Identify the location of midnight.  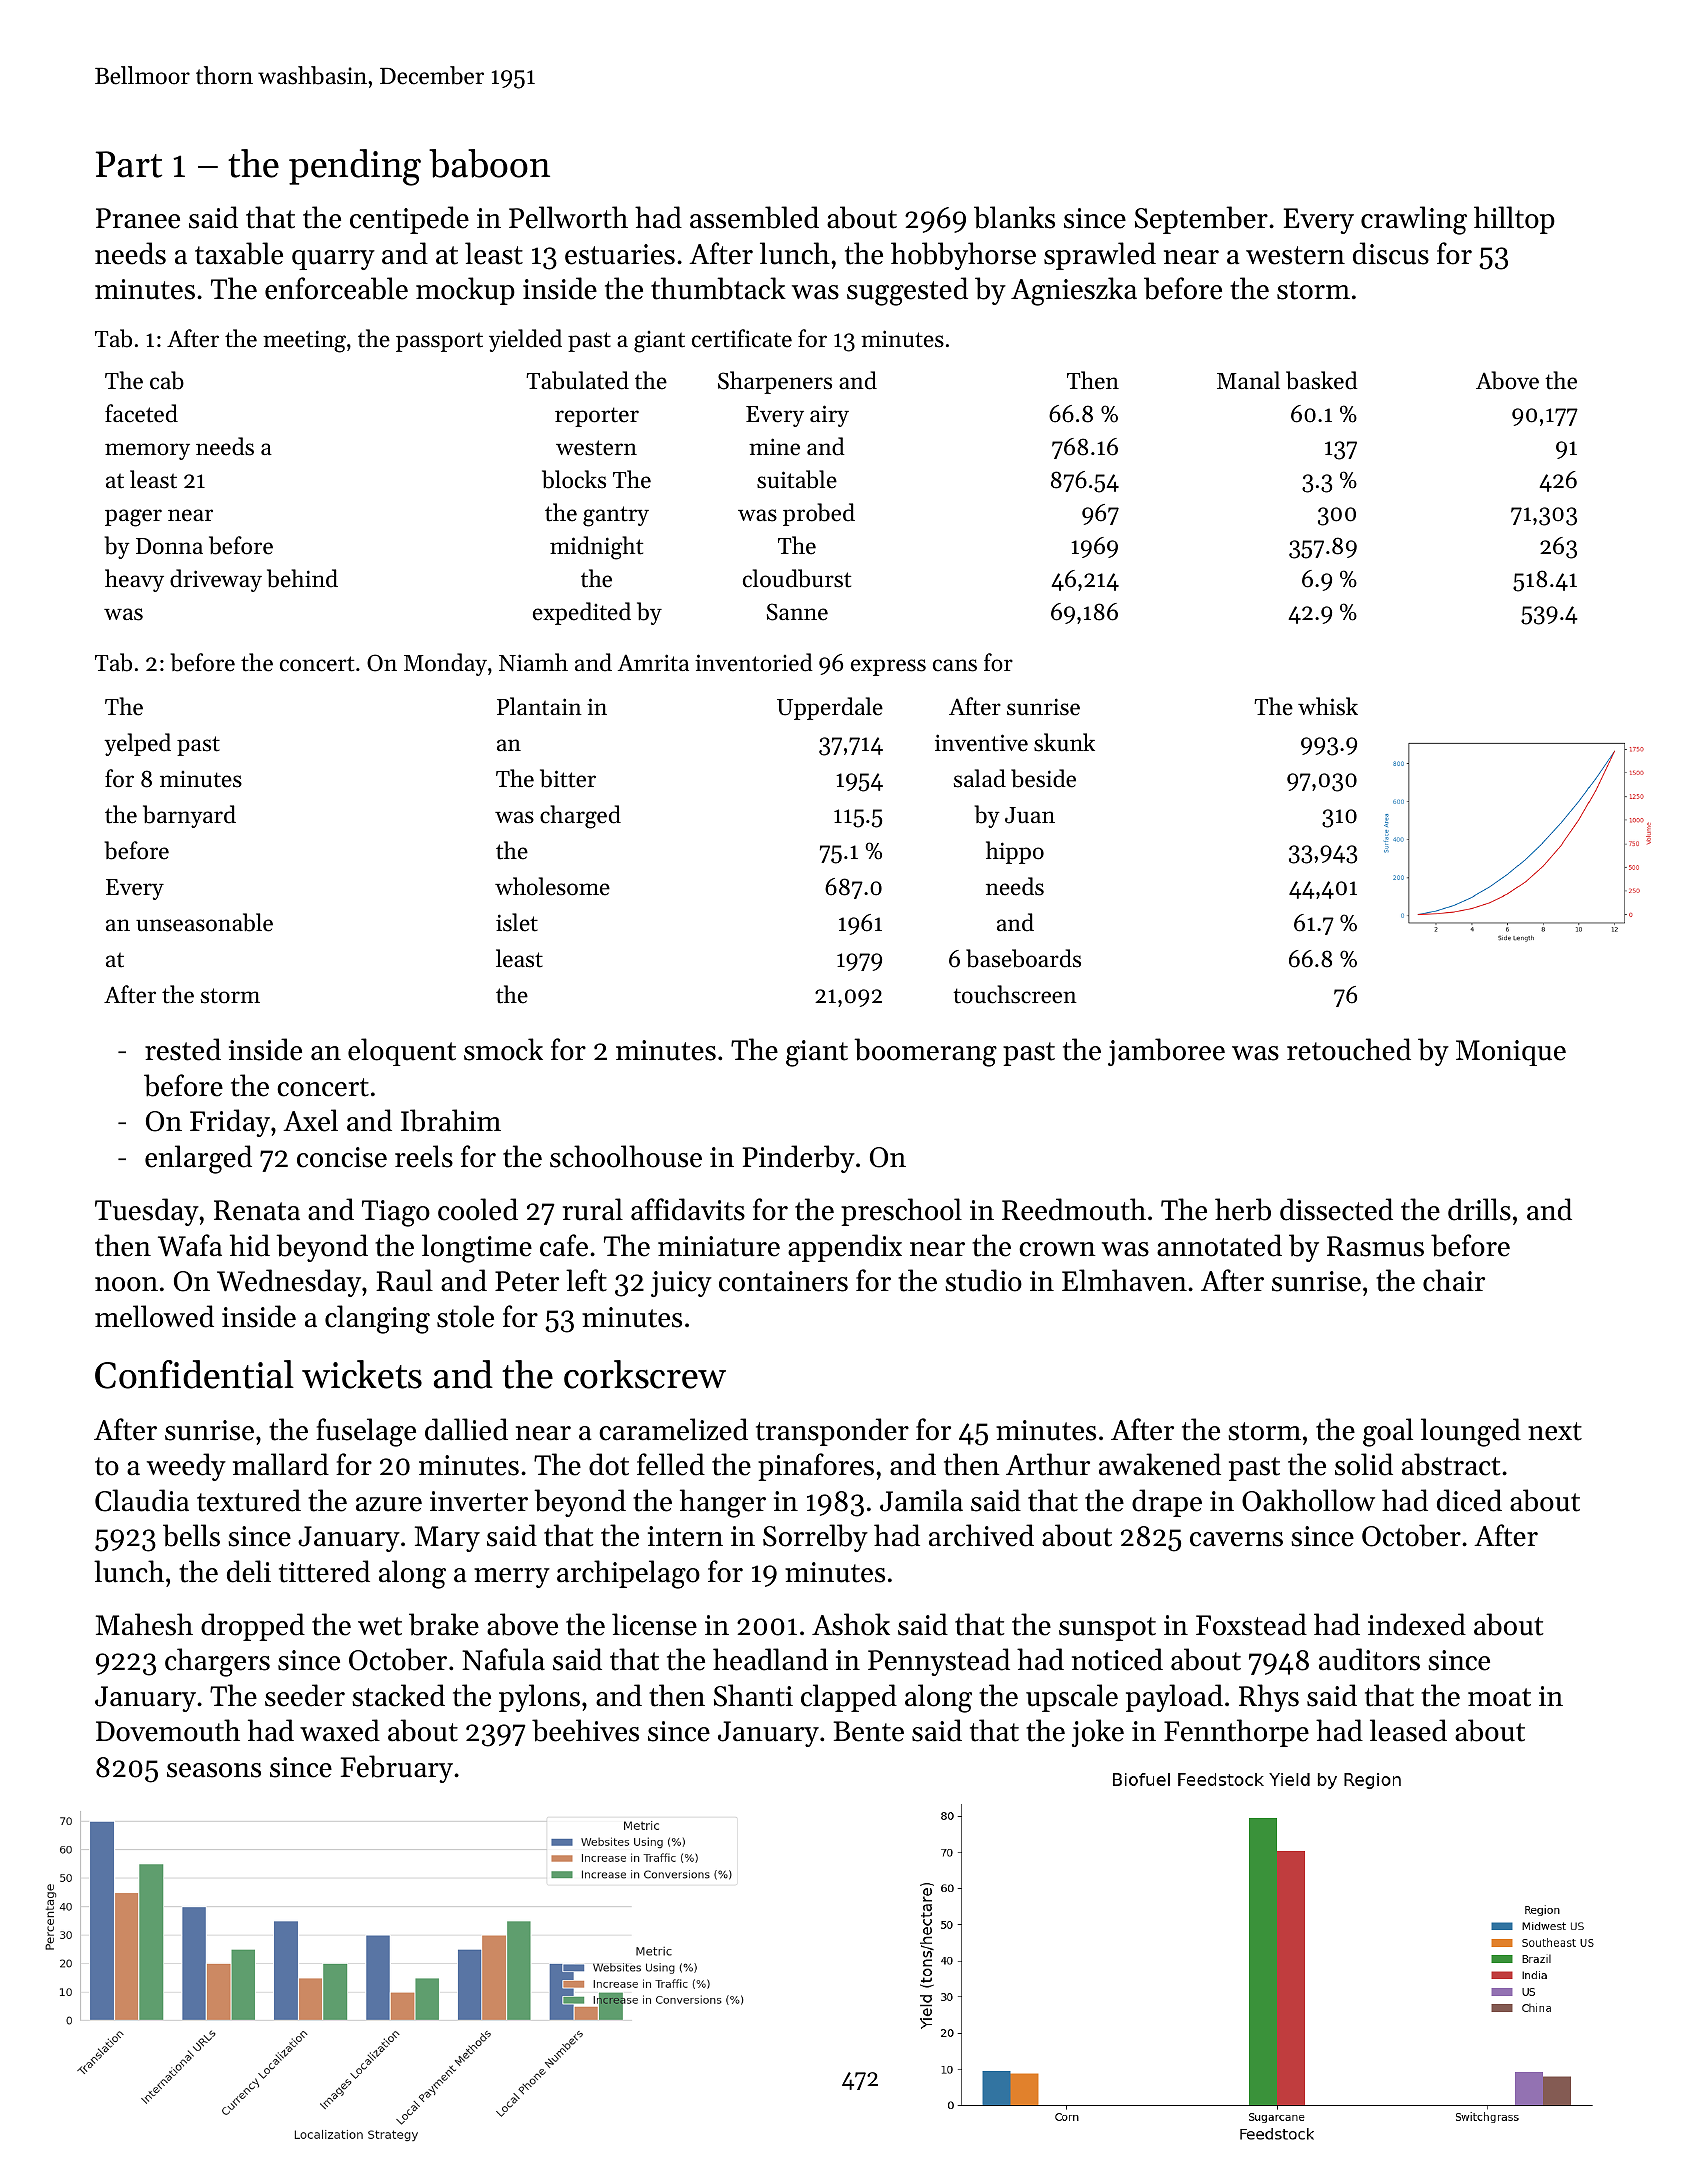
(596, 548).
